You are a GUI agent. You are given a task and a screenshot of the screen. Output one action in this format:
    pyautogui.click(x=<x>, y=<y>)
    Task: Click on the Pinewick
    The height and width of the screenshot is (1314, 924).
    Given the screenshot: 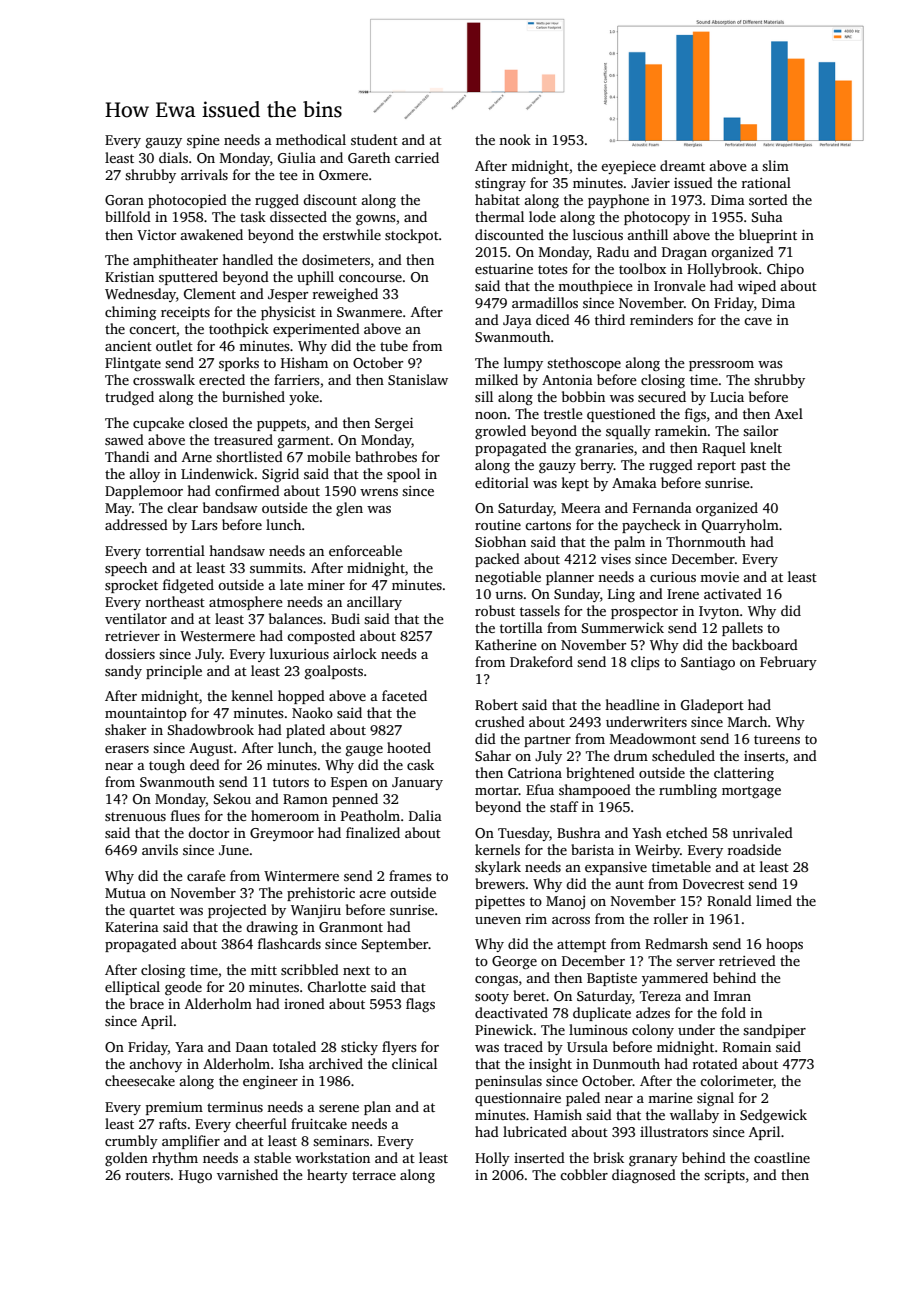 What is the action you would take?
    pyautogui.click(x=504, y=1029)
